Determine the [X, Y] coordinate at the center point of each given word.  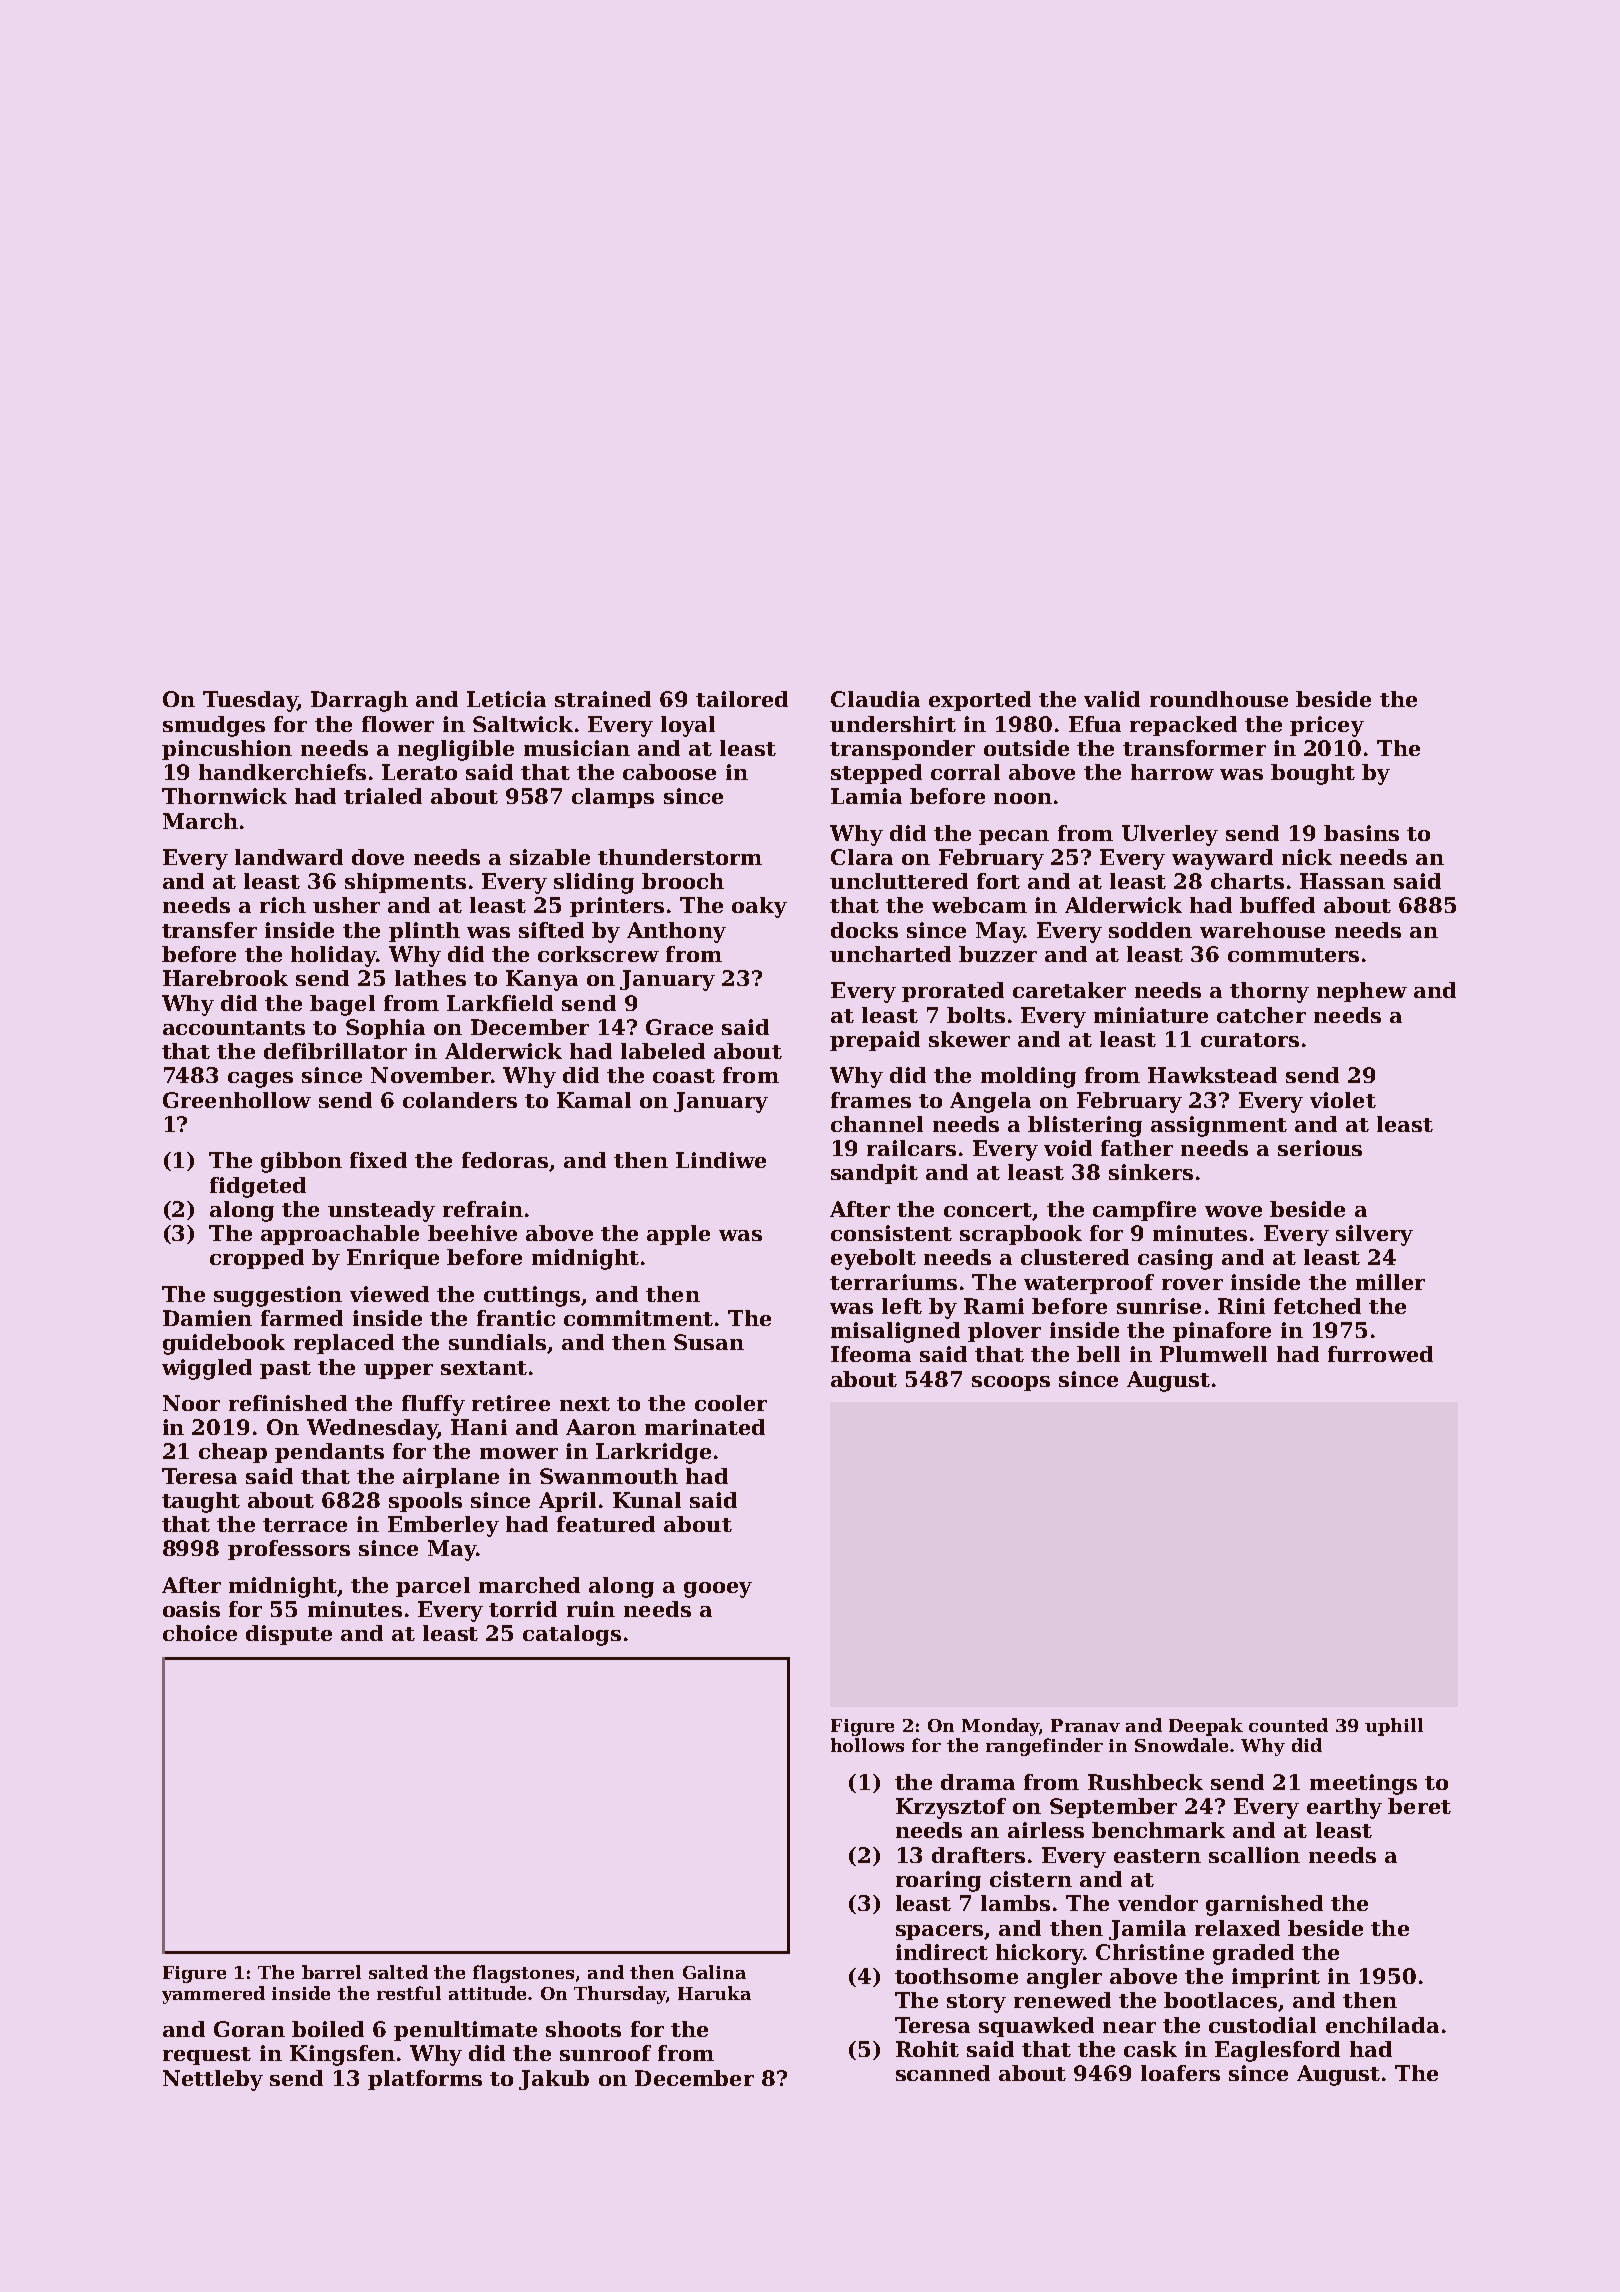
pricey [1327, 726]
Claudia [875, 699]
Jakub [554, 2080]
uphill [1394, 1727]
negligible [456, 750]
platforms [425, 2080]
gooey [718, 1590]
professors [289, 1550]
